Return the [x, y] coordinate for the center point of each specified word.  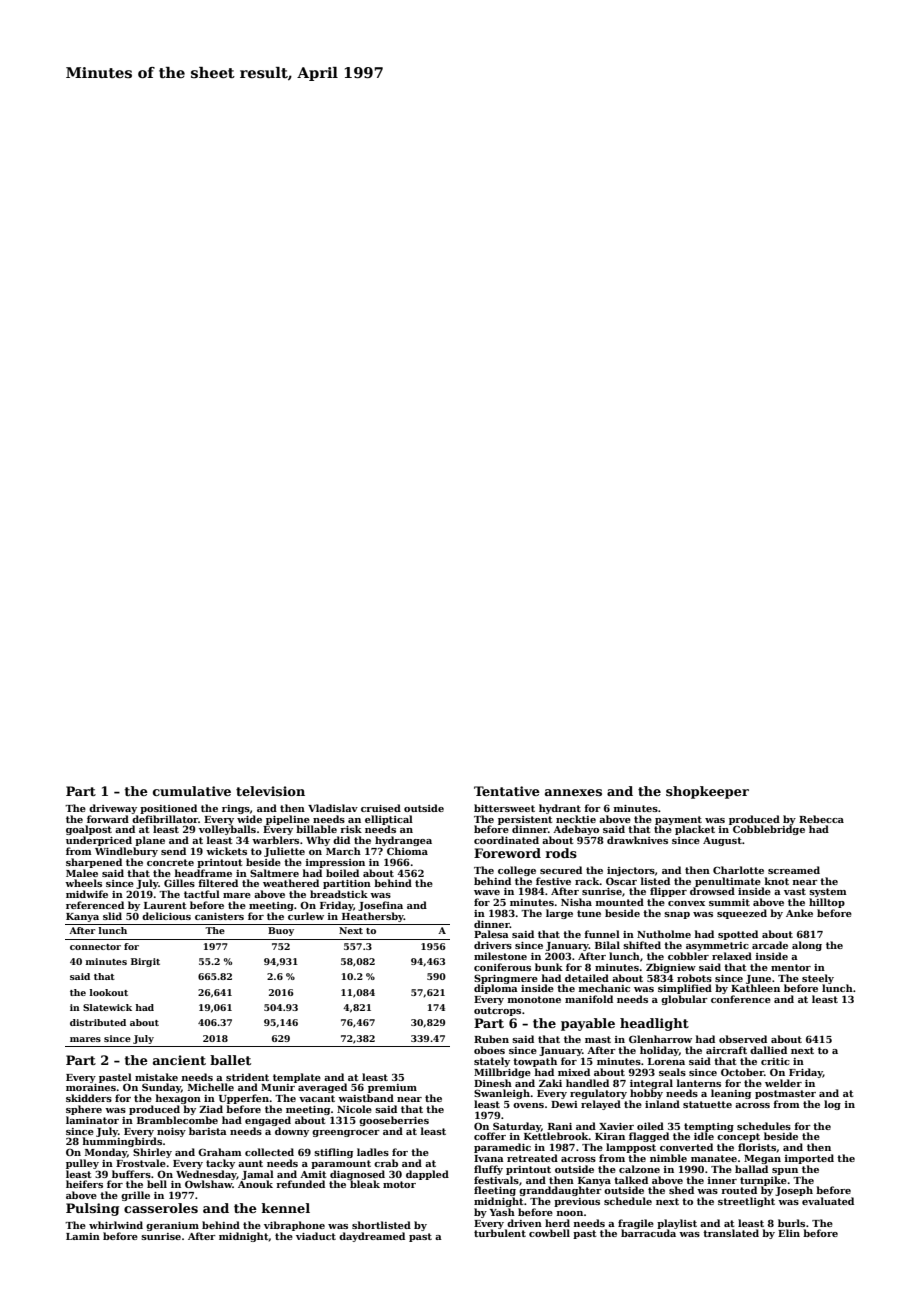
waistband [366, 1098]
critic [775, 1061]
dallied [768, 1050]
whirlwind [116, 1225]
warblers [275, 840]
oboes [489, 1050]
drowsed [712, 891]
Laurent [165, 905]
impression [335, 863]
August [722, 841]
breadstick [339, 894]
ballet [230, 1060]
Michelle [211, 1087]
